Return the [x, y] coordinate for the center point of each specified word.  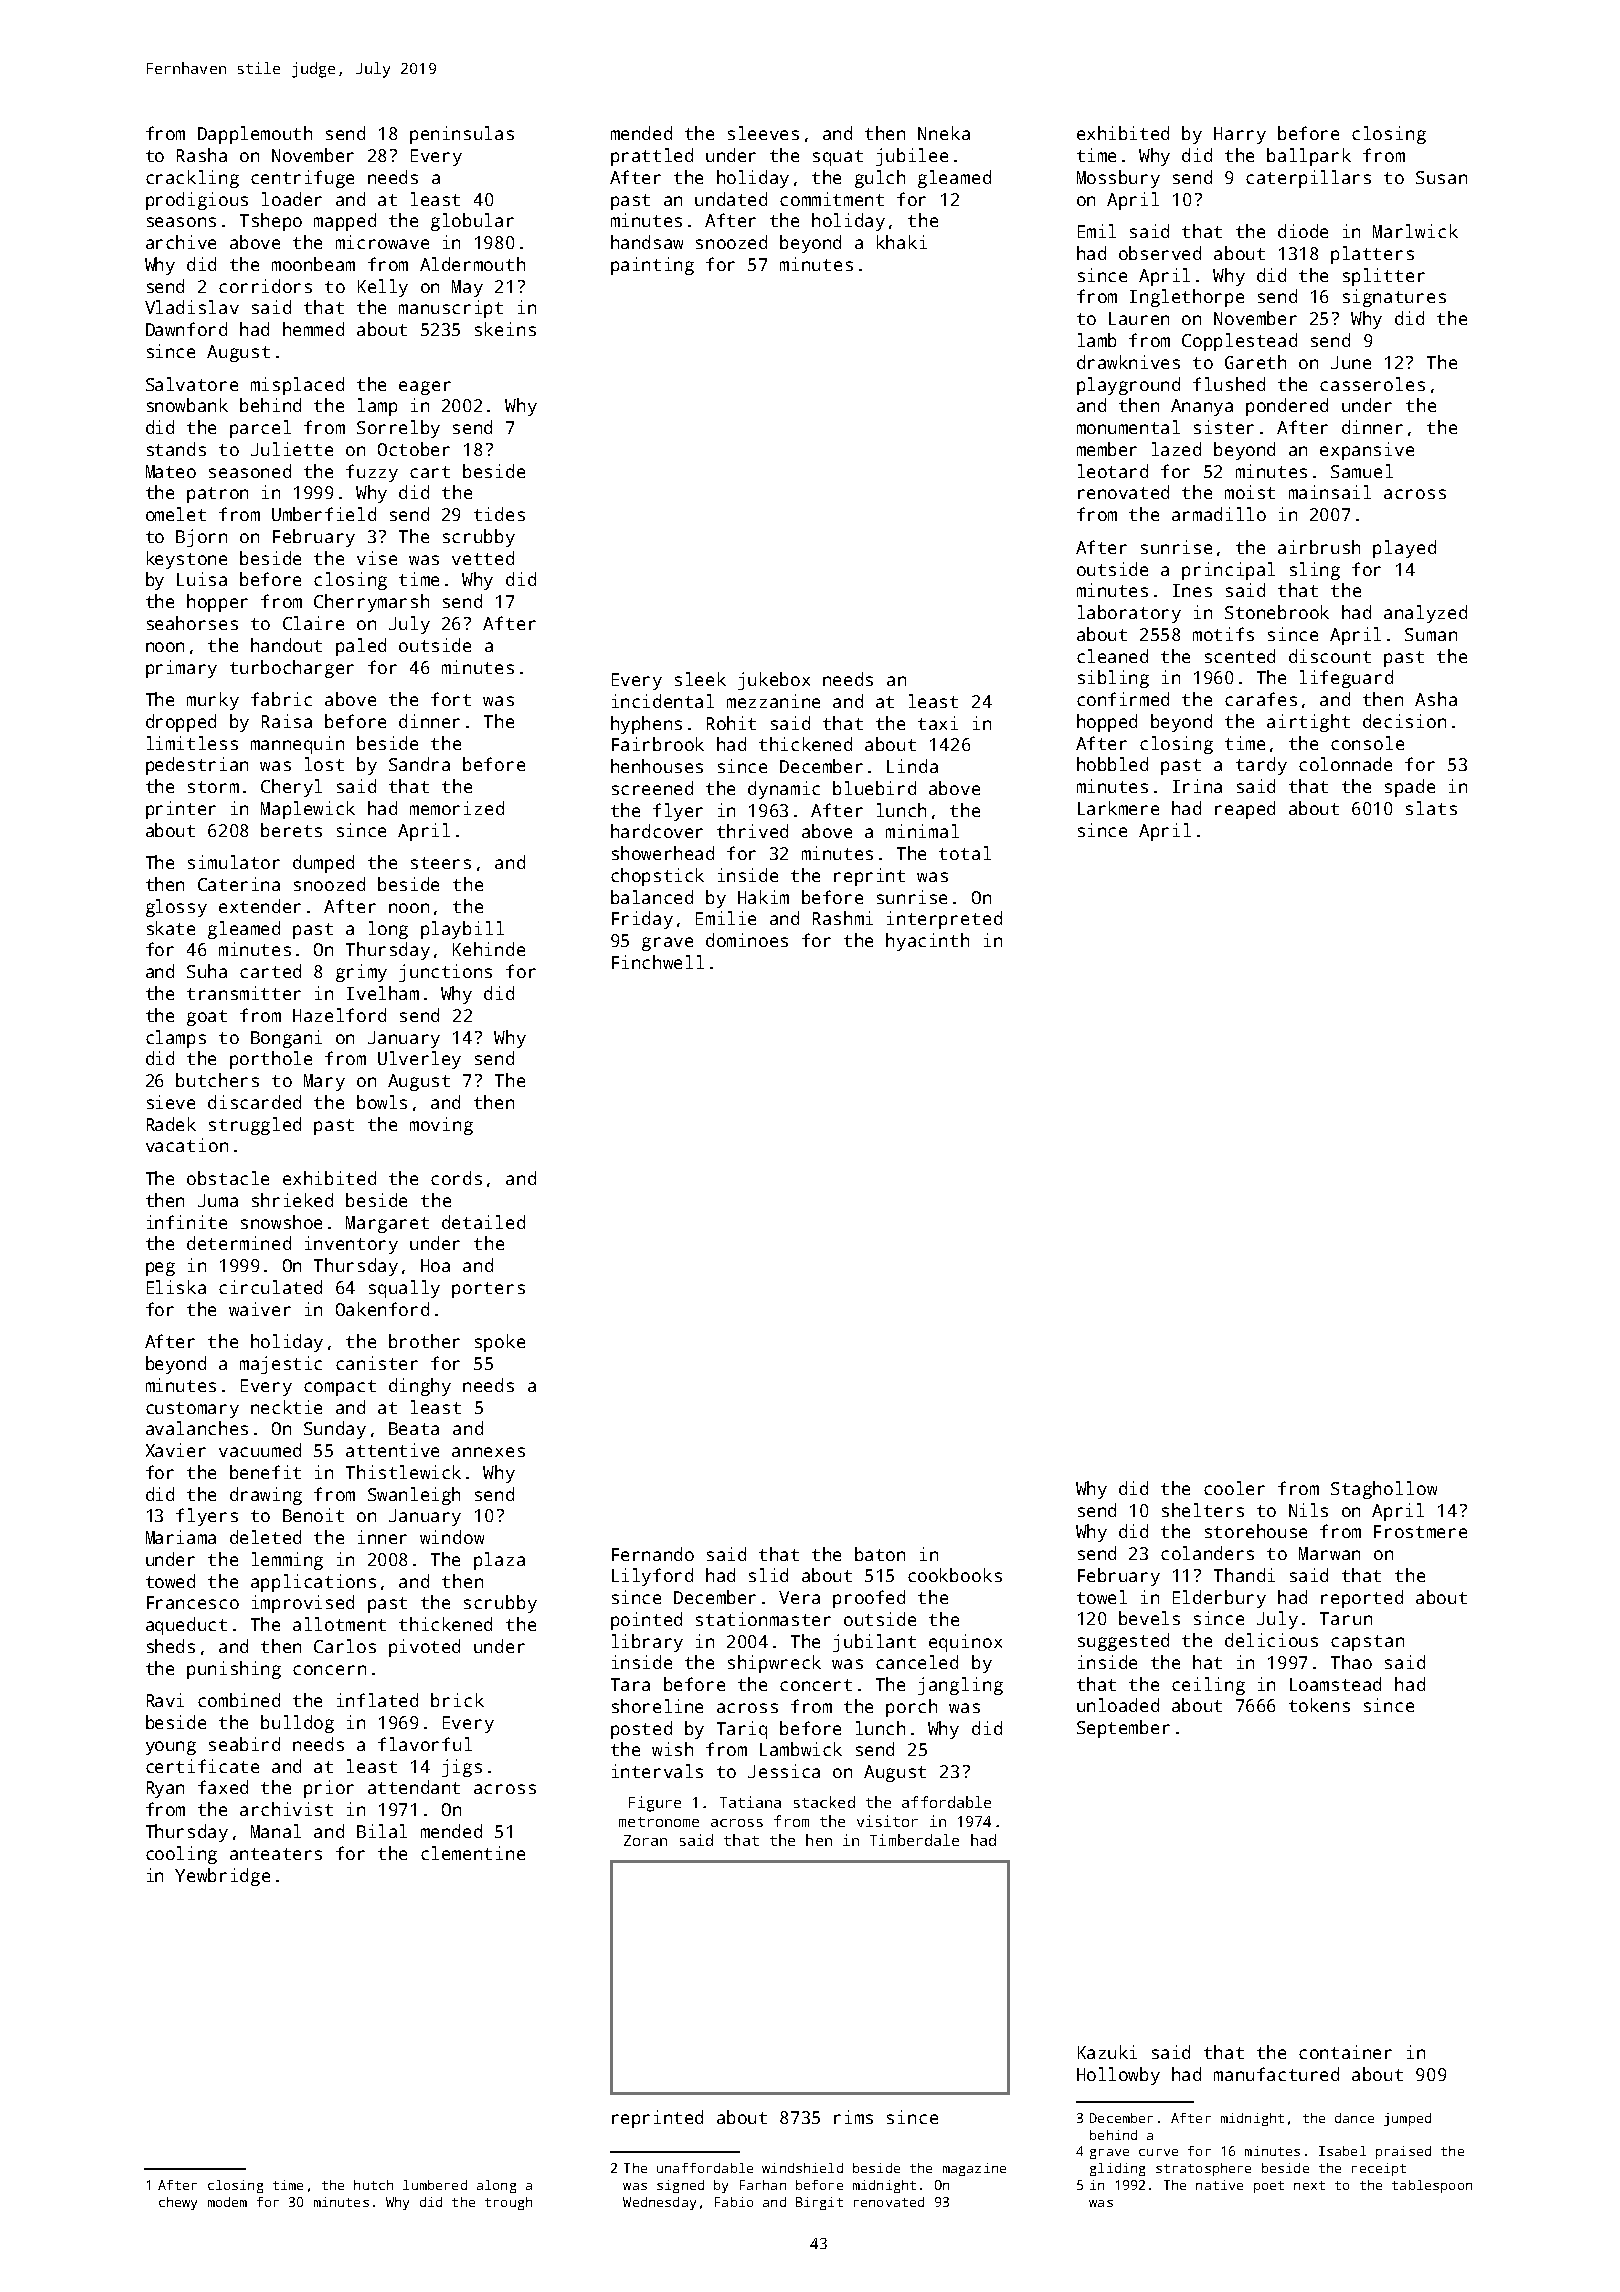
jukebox [774, 681]
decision [1404, 721]
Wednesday [659, 2203]
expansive [1367, 451]
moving [441, 1126]
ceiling [1208, 1686]
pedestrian [197, 766]
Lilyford [652, 1577]
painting [652, 266]
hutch [373, 2185]
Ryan [165, 1789]
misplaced [297, 386]
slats [1431, 808]
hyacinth [927, 942]
